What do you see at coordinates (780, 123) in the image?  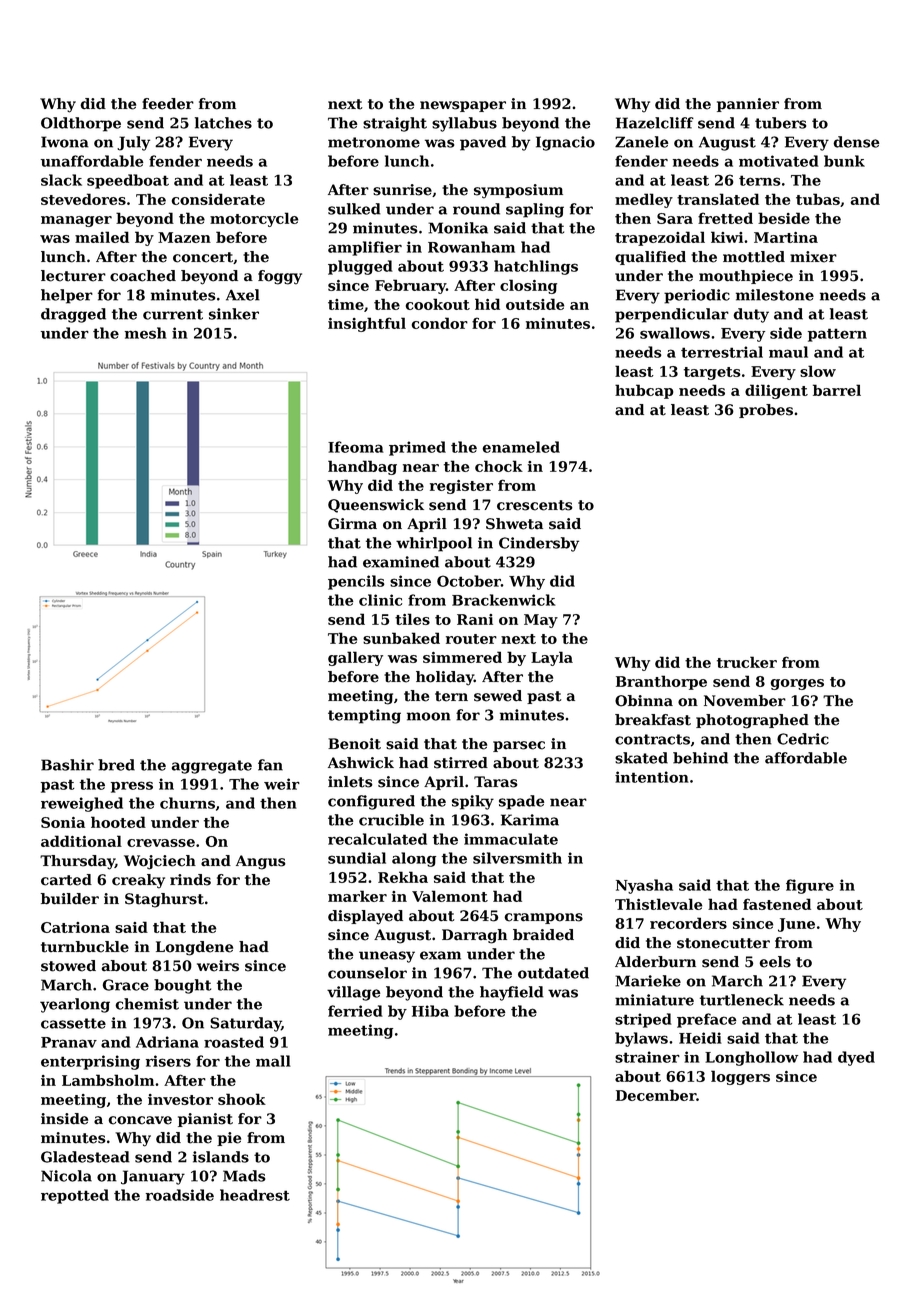 I see `tubers` at bounding box center [780, 123].
